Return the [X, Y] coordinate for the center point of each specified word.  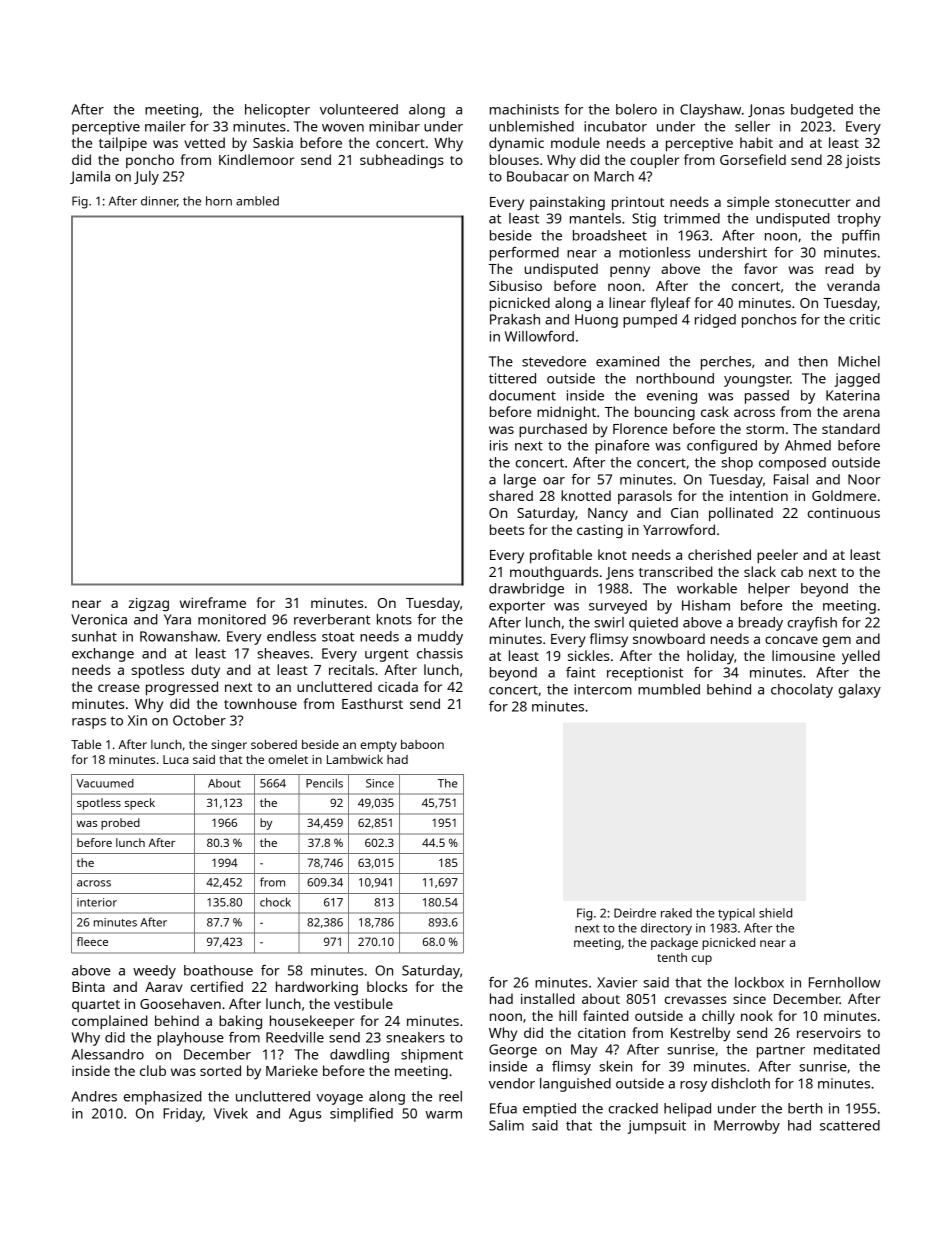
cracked [633, 1108]
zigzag [148, 605]
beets [507, 529]
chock [275, 902]
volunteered [359, 109]
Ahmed [808, 445]
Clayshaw [710, 111]
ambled [257, 201]
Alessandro [107, 1054]
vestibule [363, 1003]
